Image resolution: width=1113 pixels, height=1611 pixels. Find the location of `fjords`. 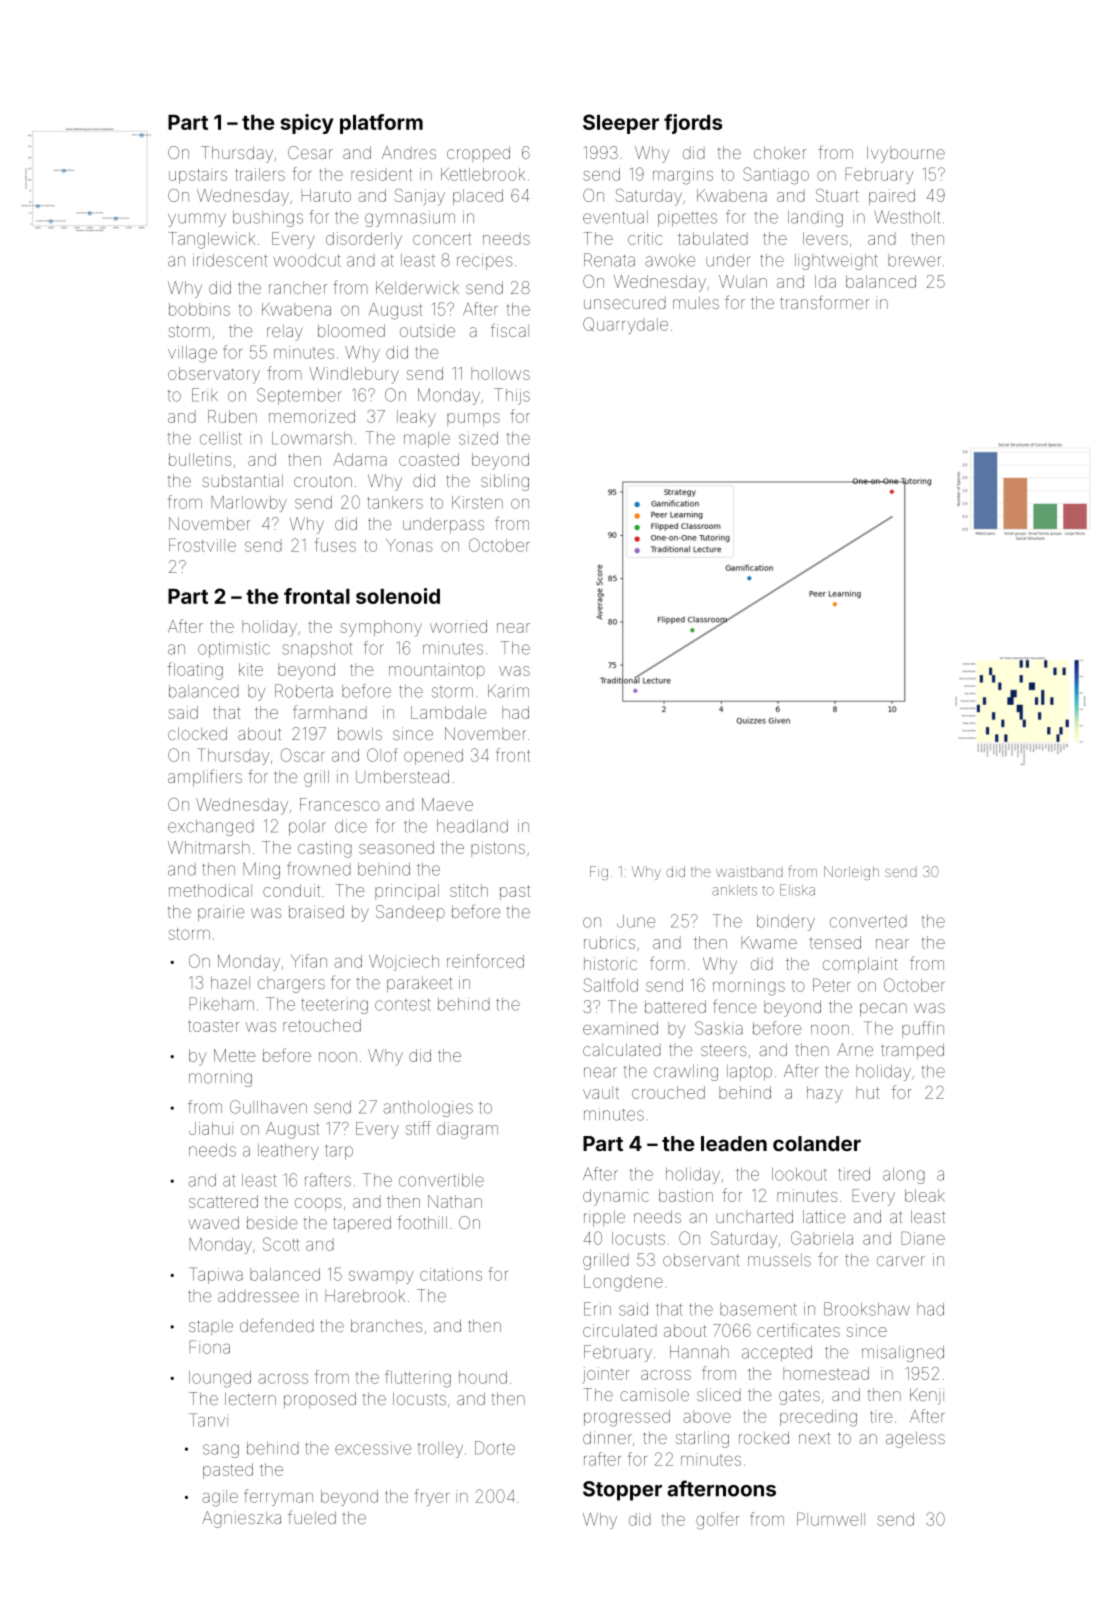

fjords is located at coordinates (693, 124).
